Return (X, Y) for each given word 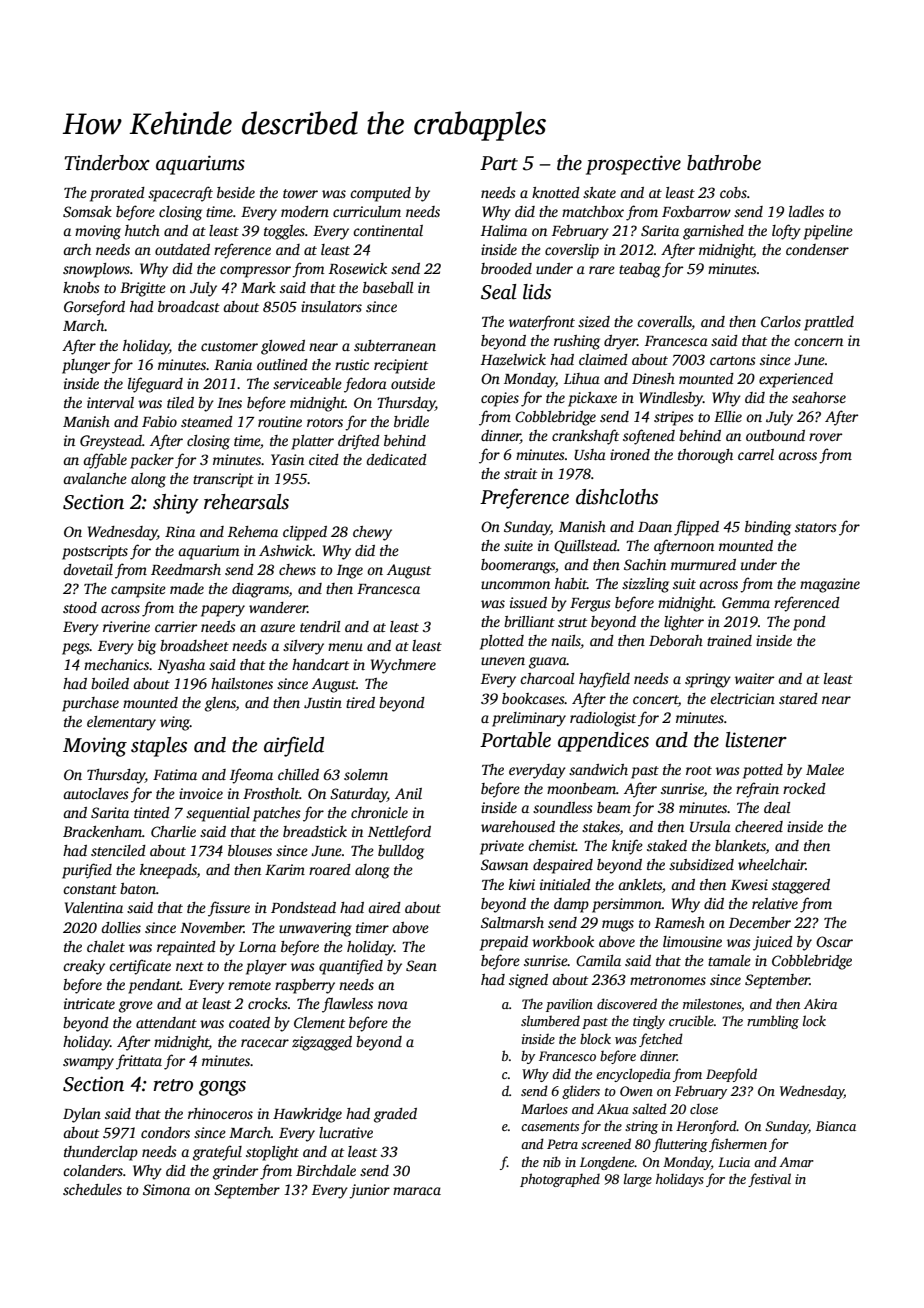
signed (528, 981)
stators (816, 527)
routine (280, 421)
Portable (515, 740)
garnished (713, 232)
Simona (166, 1189)
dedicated (396, 459)
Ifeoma (251, 776)
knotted (556, 192)
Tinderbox (107, 163)
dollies (121, 927)
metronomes (668, 980)
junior (369, 1191)
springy (708, 680)
